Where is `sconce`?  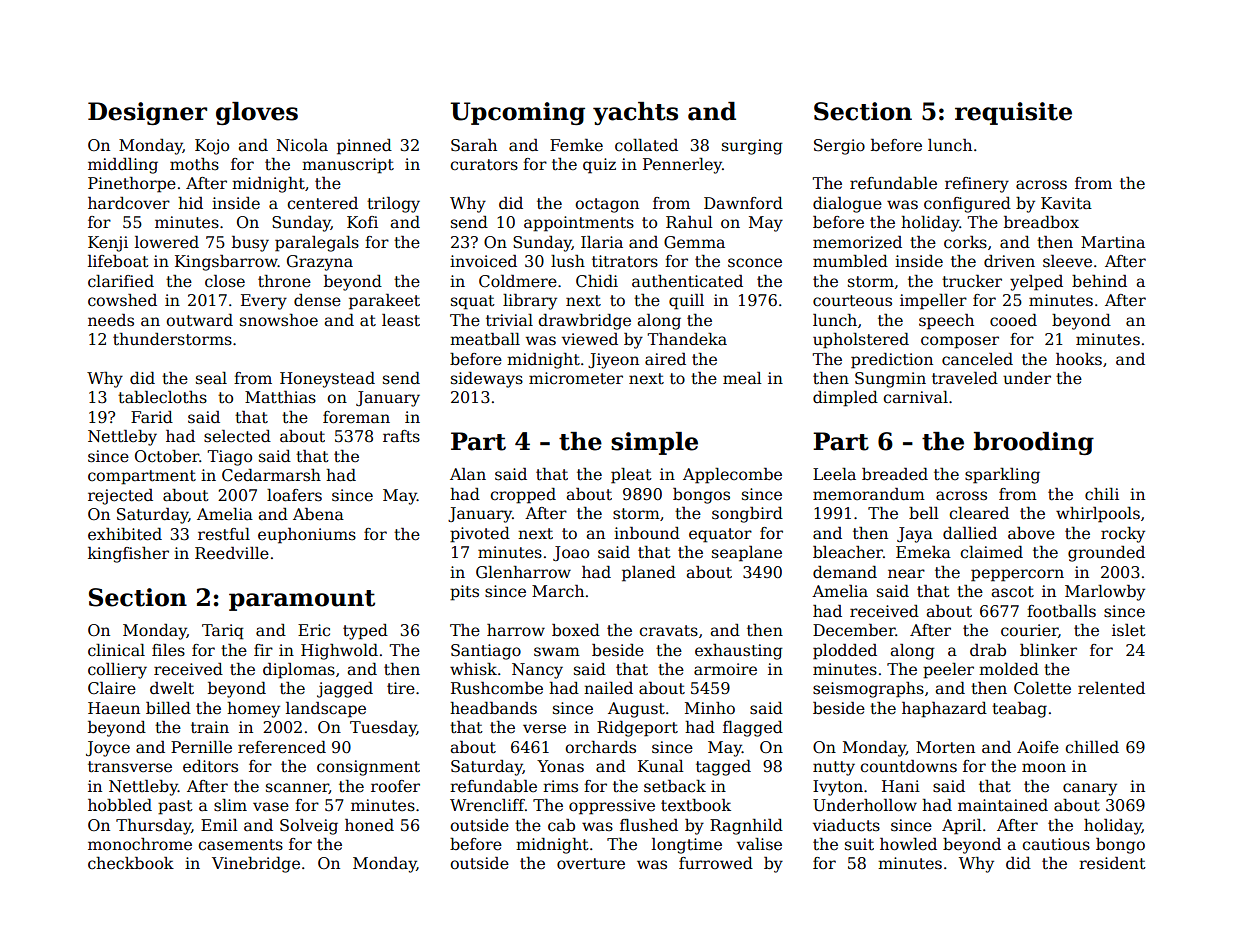 sconce is located at coordinates (755, 263).
